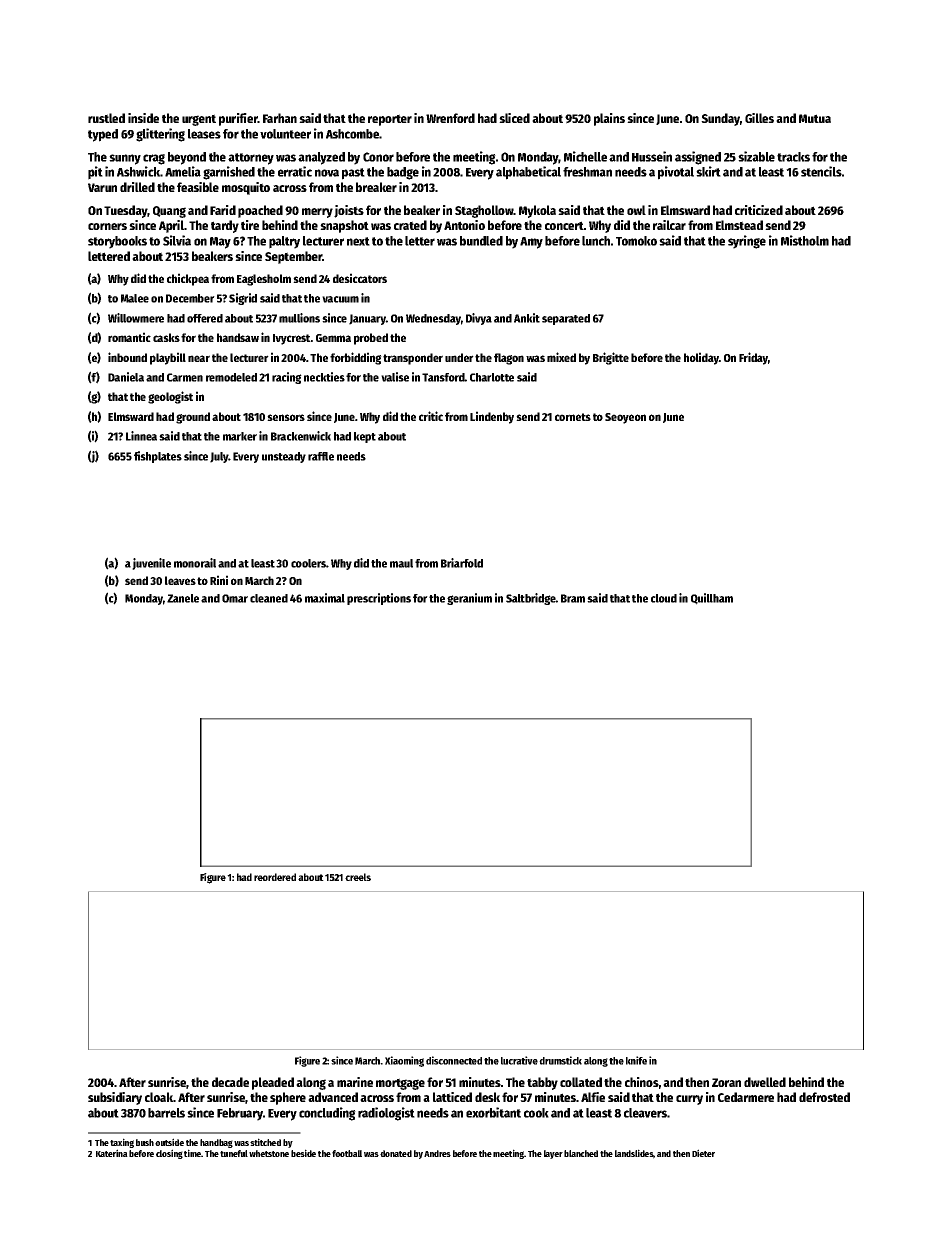 This screenshot has height=1233, width=952. What do you see at coordinates (492, 417) in the screenshot?
I see `Lindenby` at bounding box center [492, 417].
